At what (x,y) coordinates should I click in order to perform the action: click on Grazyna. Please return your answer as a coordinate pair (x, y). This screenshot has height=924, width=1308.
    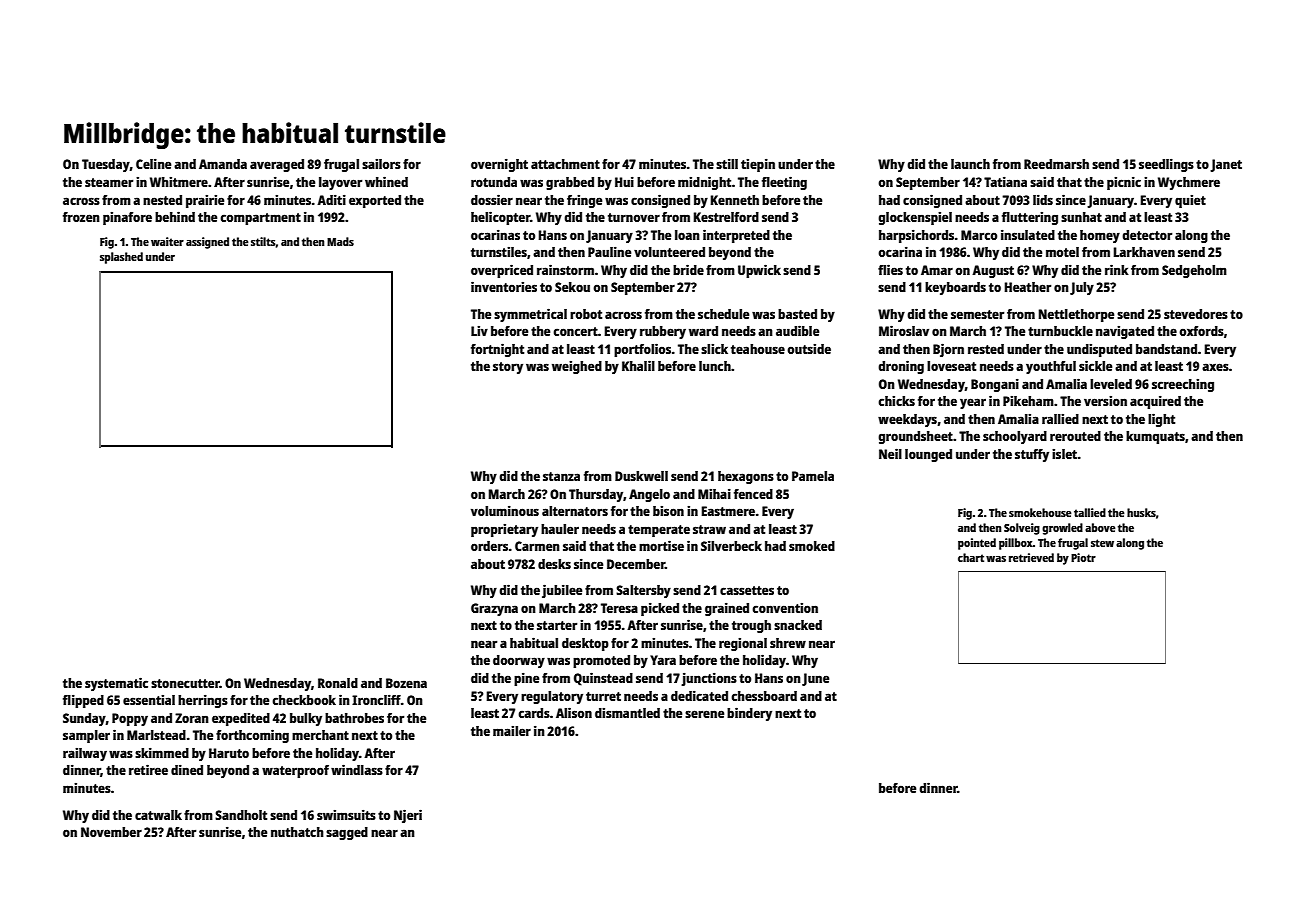
    Looking at the image, I should click on (494, 609).
